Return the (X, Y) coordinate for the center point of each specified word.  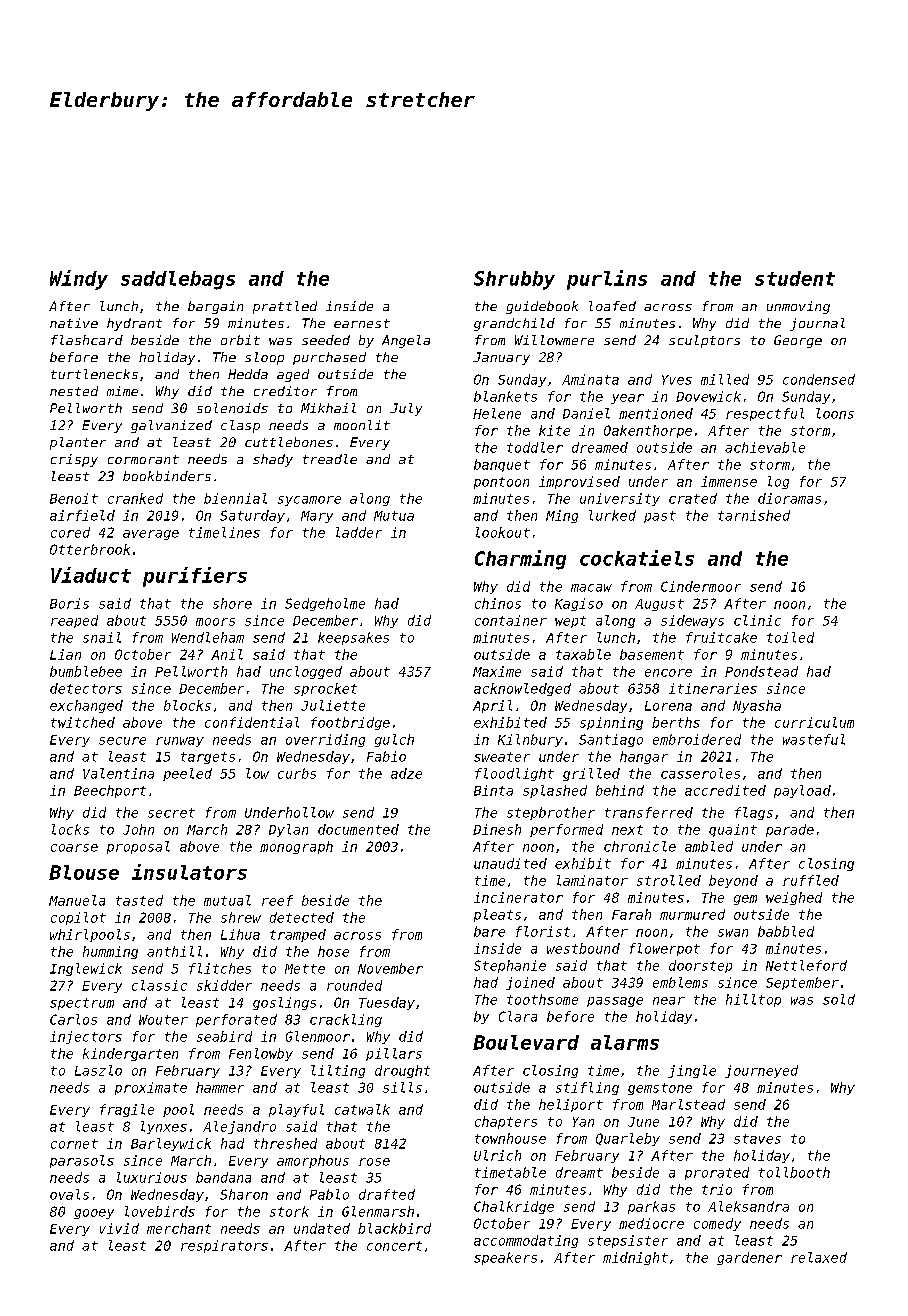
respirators (224, 1246)
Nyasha (757, 706)
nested (74, 391)
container (511, 620)
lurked (612, 515)
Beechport (110, 791)
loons (835, 413)
